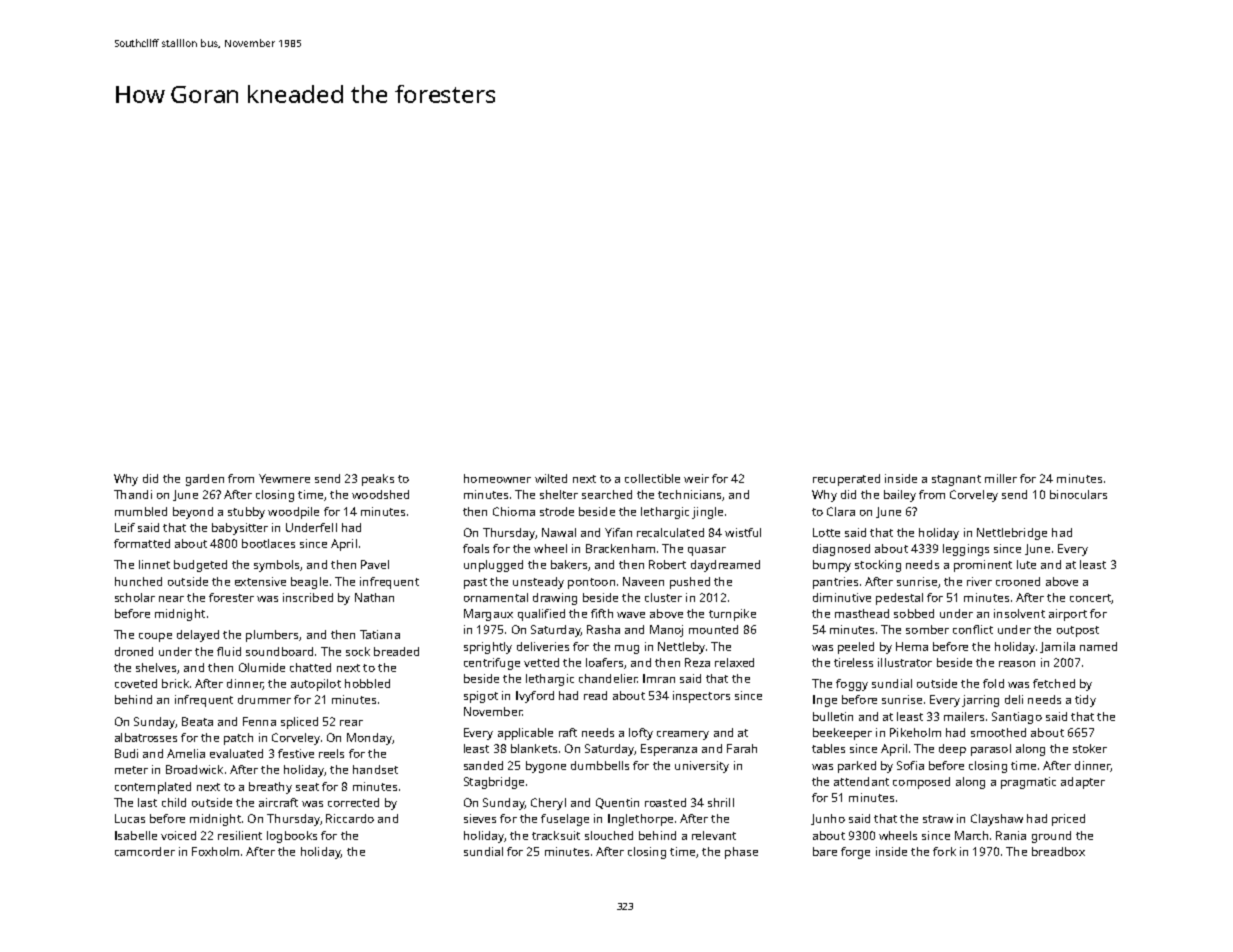 The height and width of the page is (952, 1233). Describe the element at coordinates (973, 629) in the page. I see `conflict` at that location.
